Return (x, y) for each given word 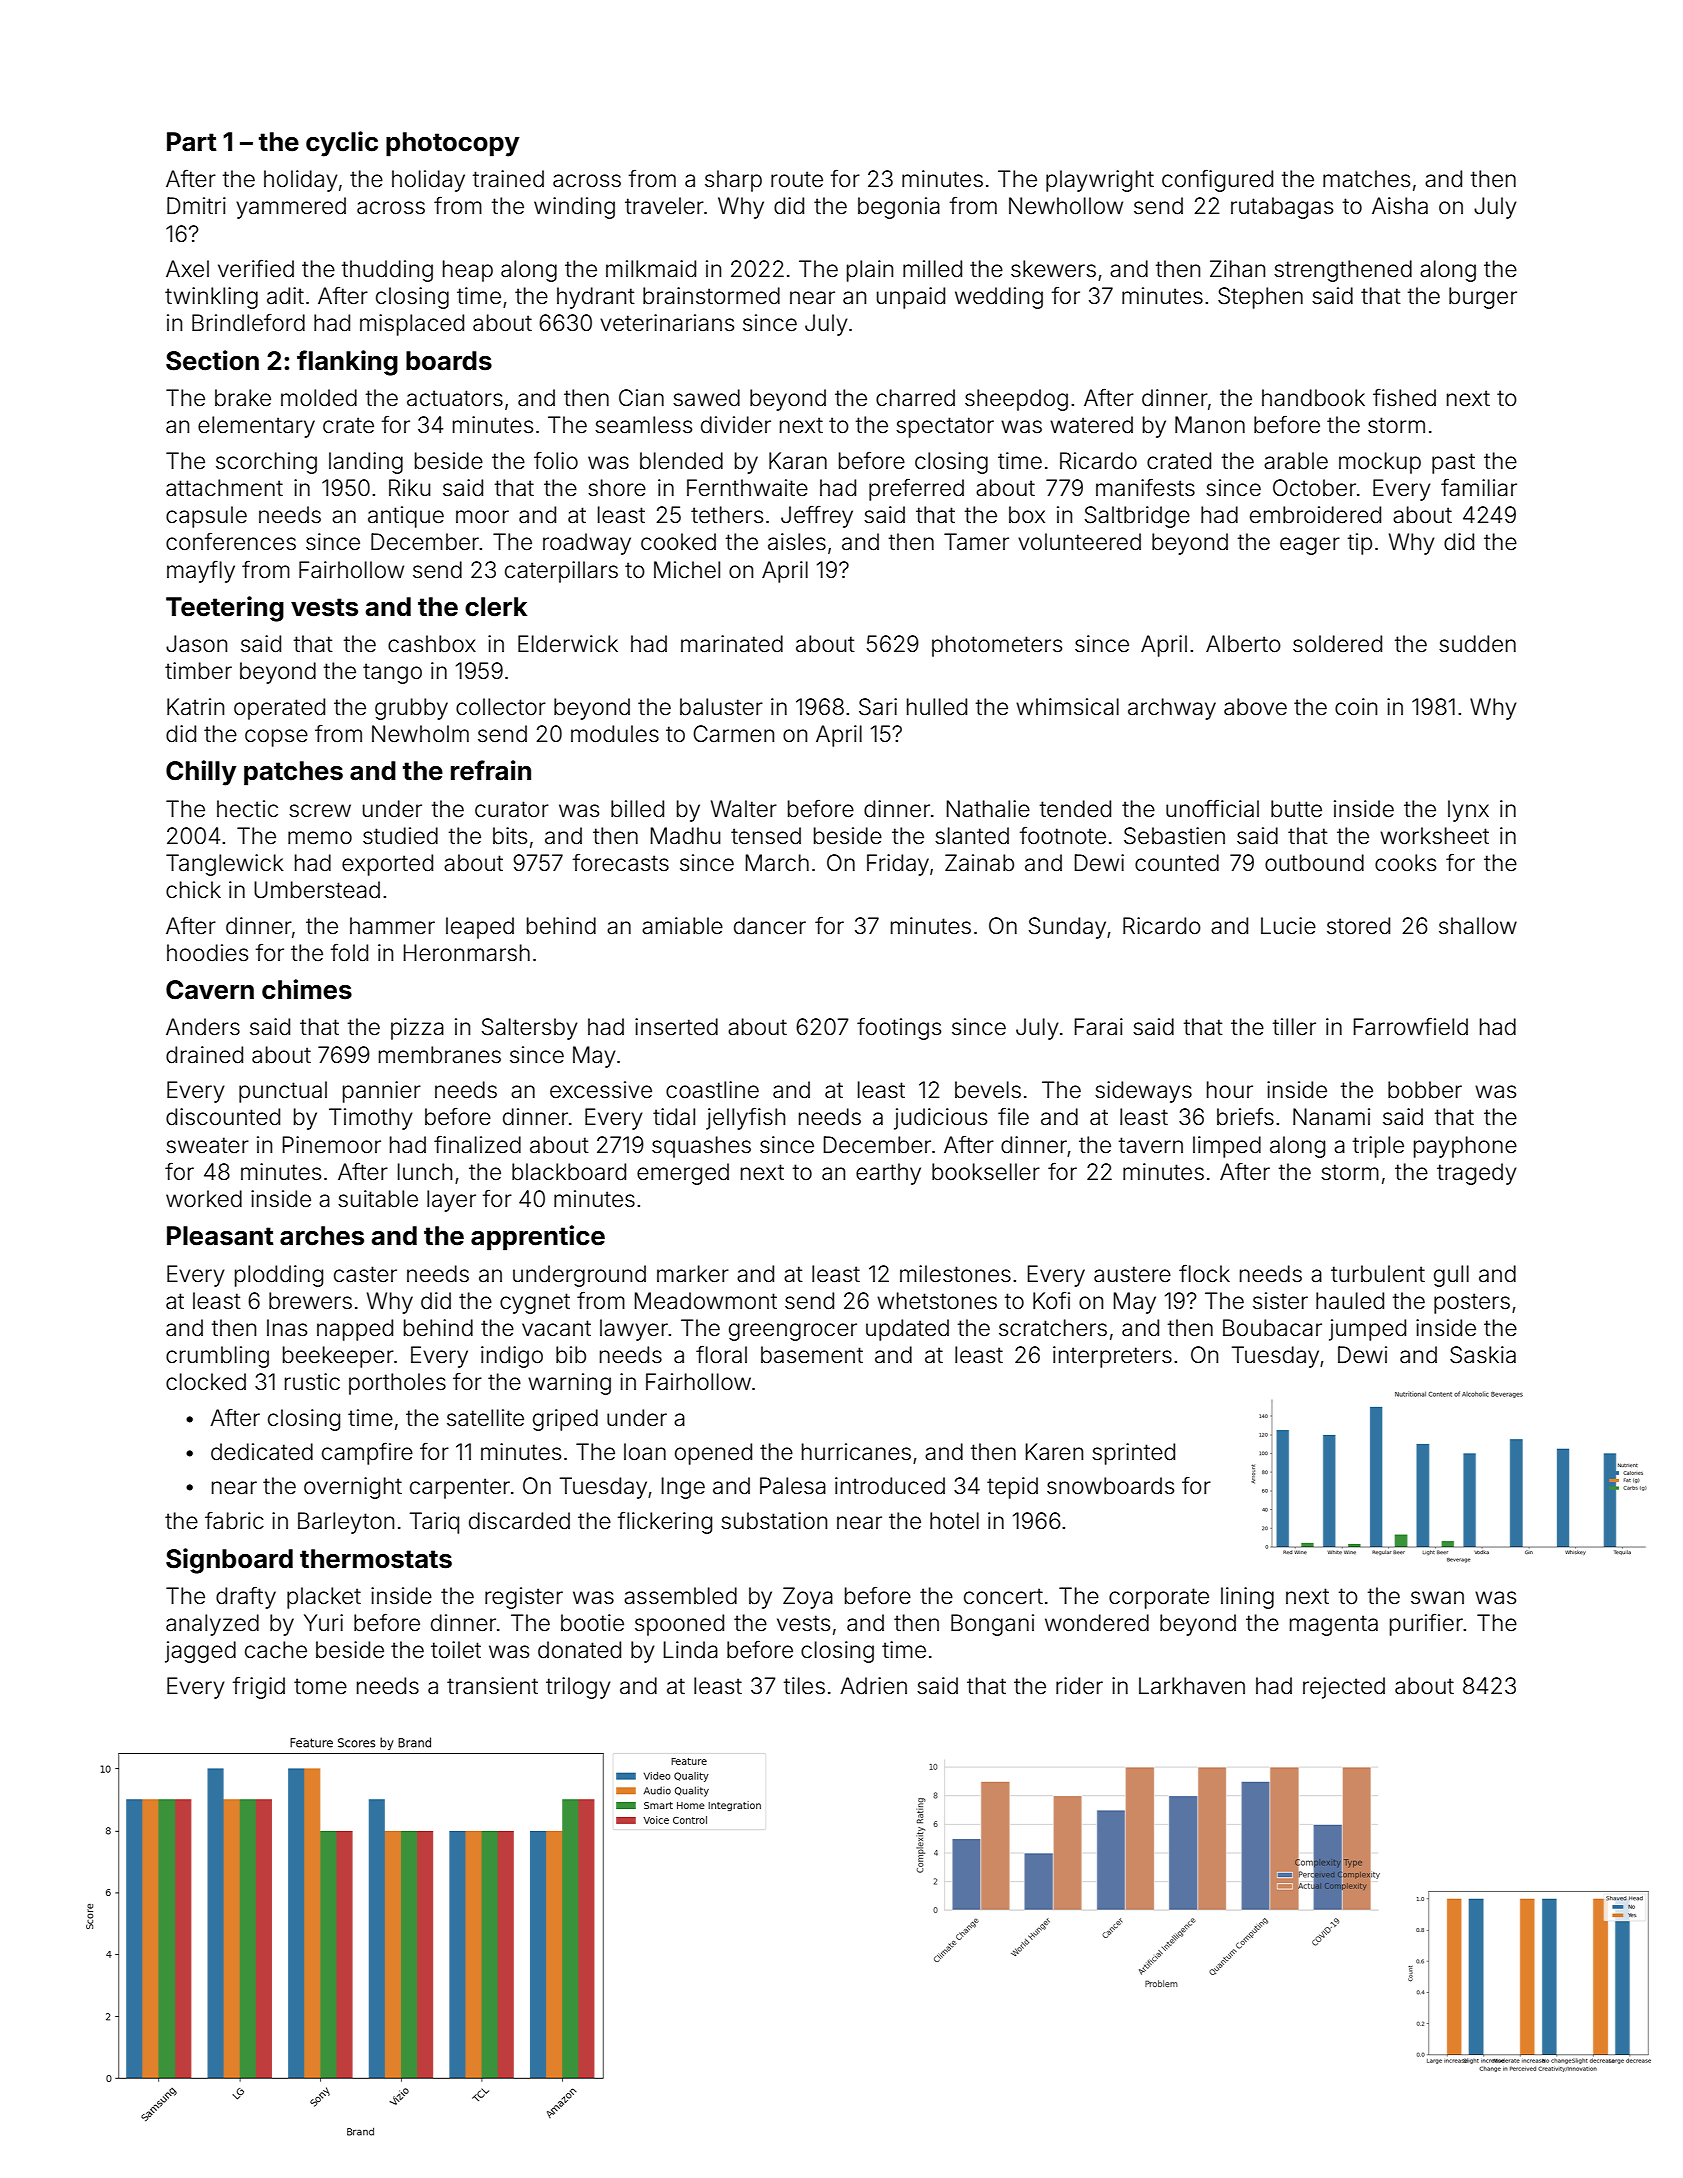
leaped (480, 928)
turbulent (1378, 1274)
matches (1366, 179)
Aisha (1400, 206)
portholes (397, 1384)
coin (1356, 707)
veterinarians (667, 323)
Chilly (201, 773)
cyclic (342, 144)
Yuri (323, 1622)
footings (899, 1028)
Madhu (685, 836)
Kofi (1051, 1300)
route (797, 179)
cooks (1405, 863)
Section (212, 360)
